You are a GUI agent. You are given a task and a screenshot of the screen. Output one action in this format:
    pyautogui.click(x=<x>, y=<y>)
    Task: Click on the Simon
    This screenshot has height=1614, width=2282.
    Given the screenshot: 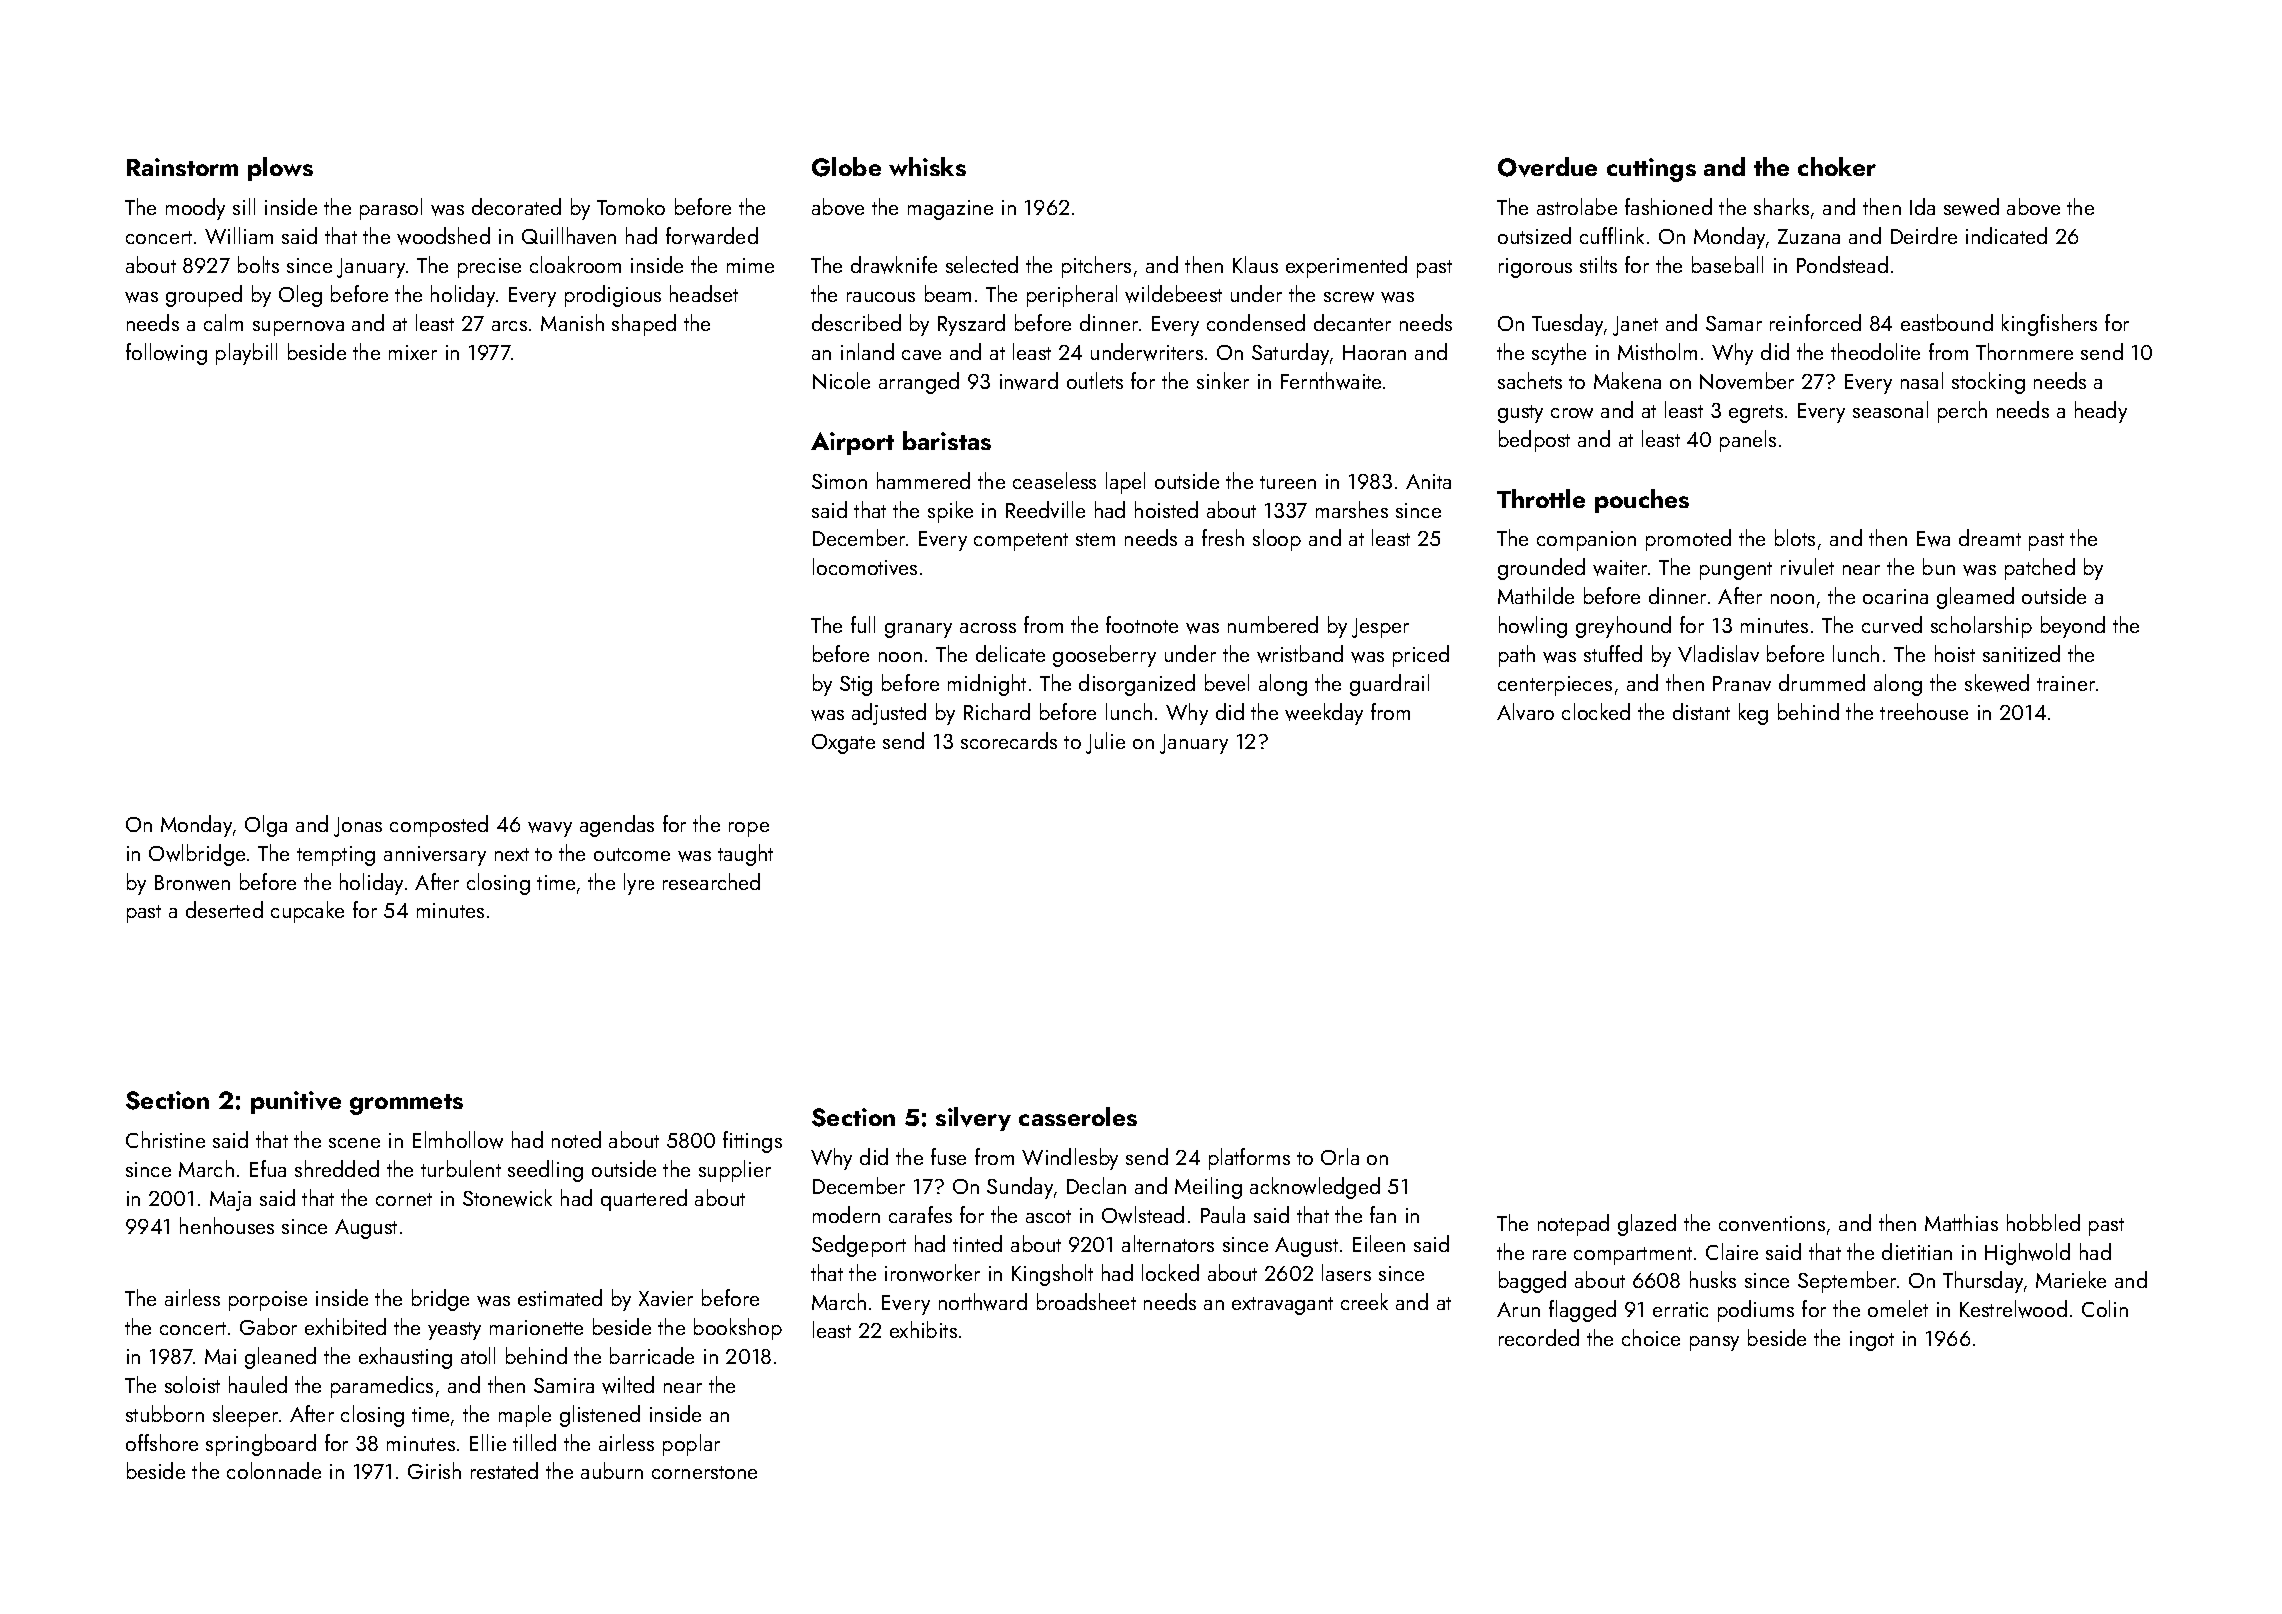 What is the action you would take?
    pyautogui.click(x=839, y=481)
